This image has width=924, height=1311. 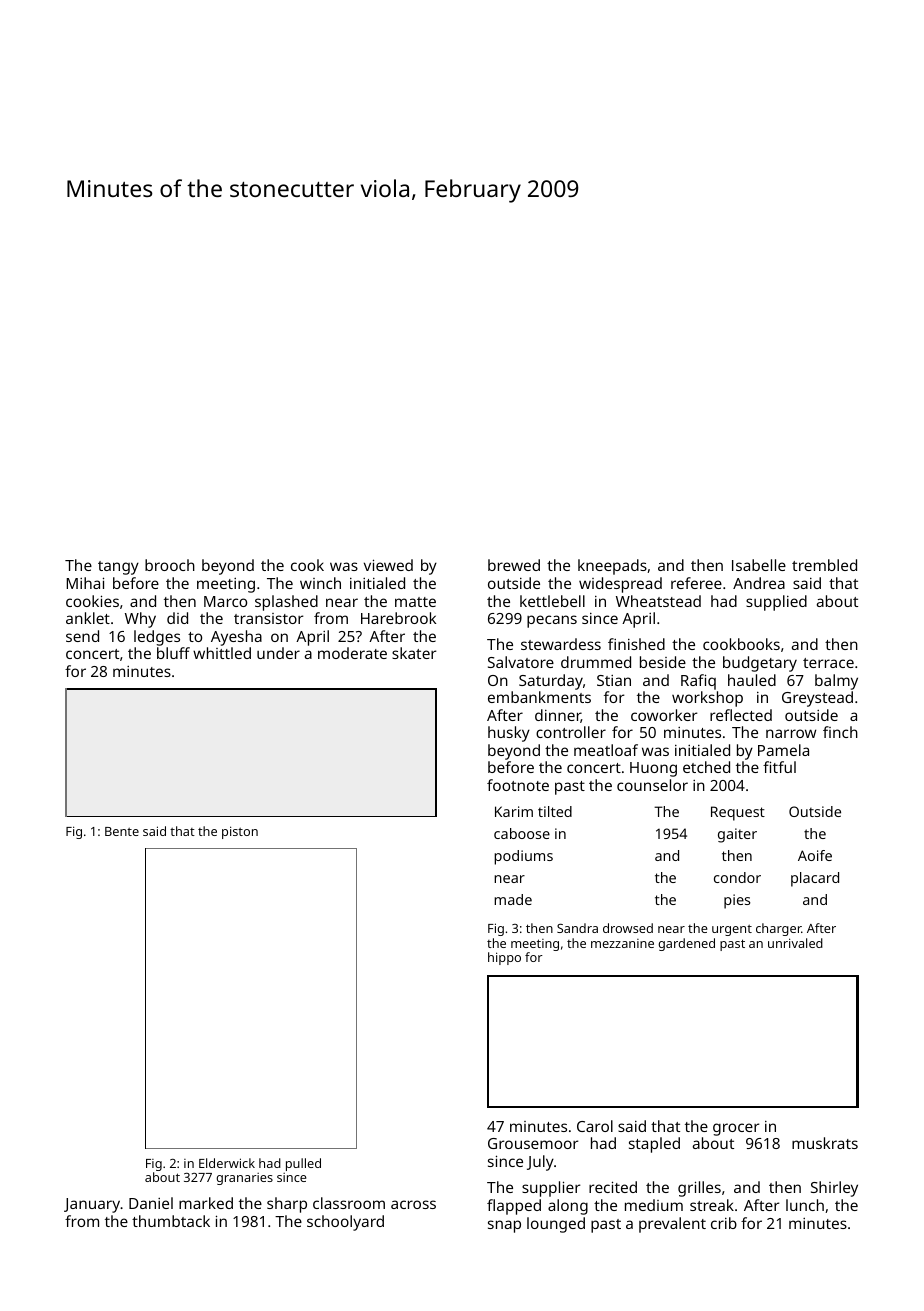 I want to click on Elderwick, so click(x=227, y=1163).
